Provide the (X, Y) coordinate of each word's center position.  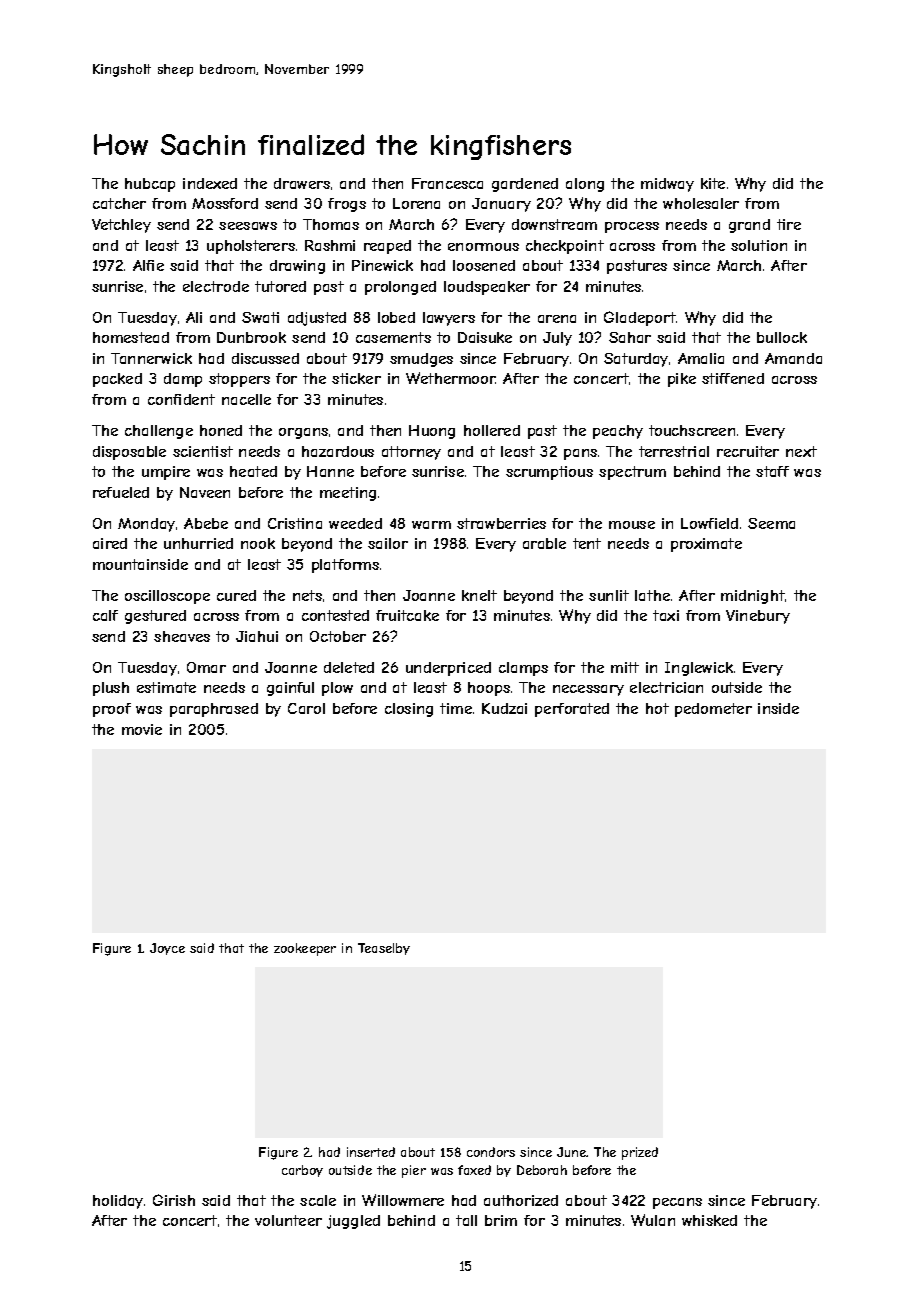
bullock (782, 337)
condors (491, 1152)
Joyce (167, 949)
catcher (119, 203)
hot (657, 708)
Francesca (447, 183)
